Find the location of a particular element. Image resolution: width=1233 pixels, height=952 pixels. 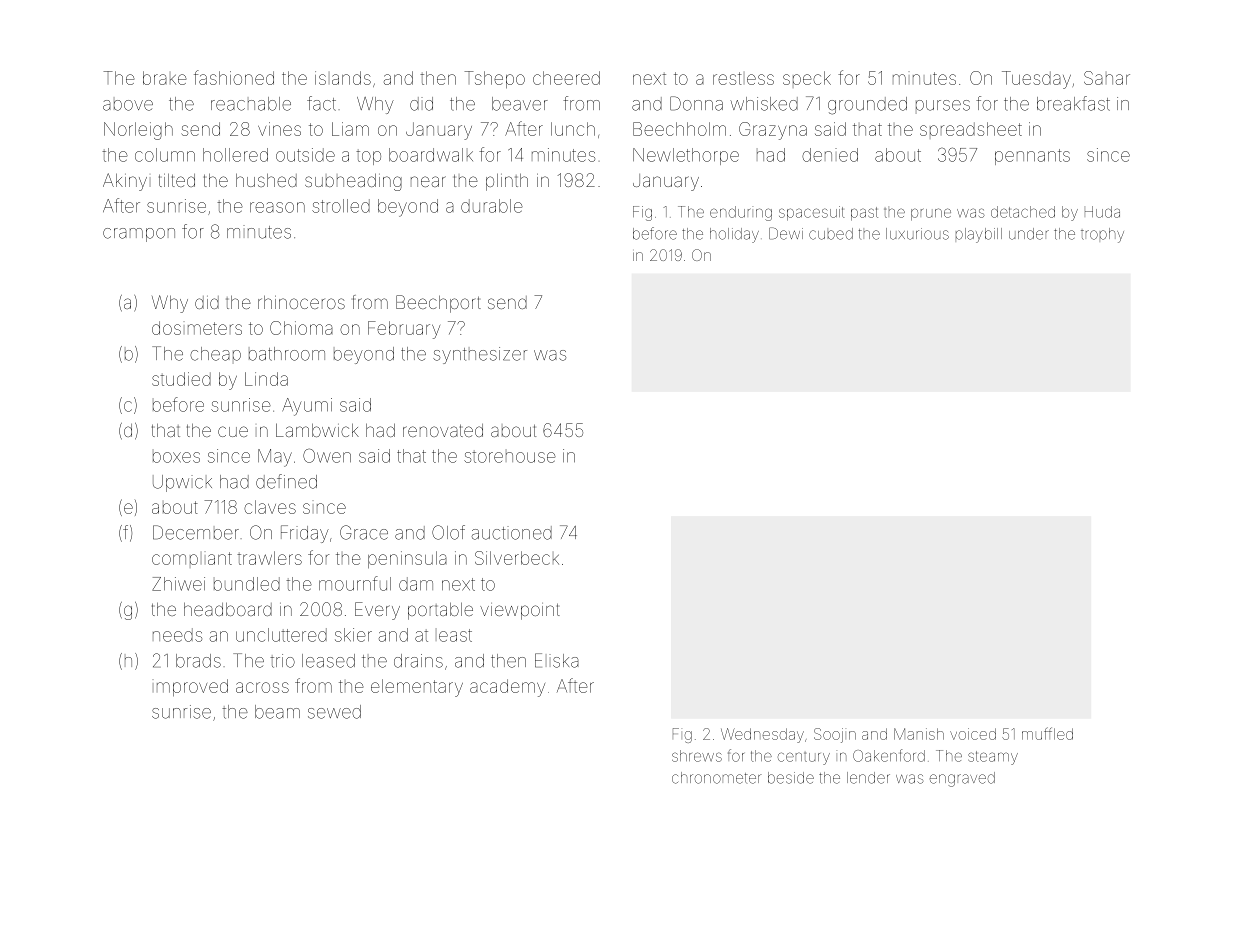

Sahar is located at coordinates (1107, 78).
